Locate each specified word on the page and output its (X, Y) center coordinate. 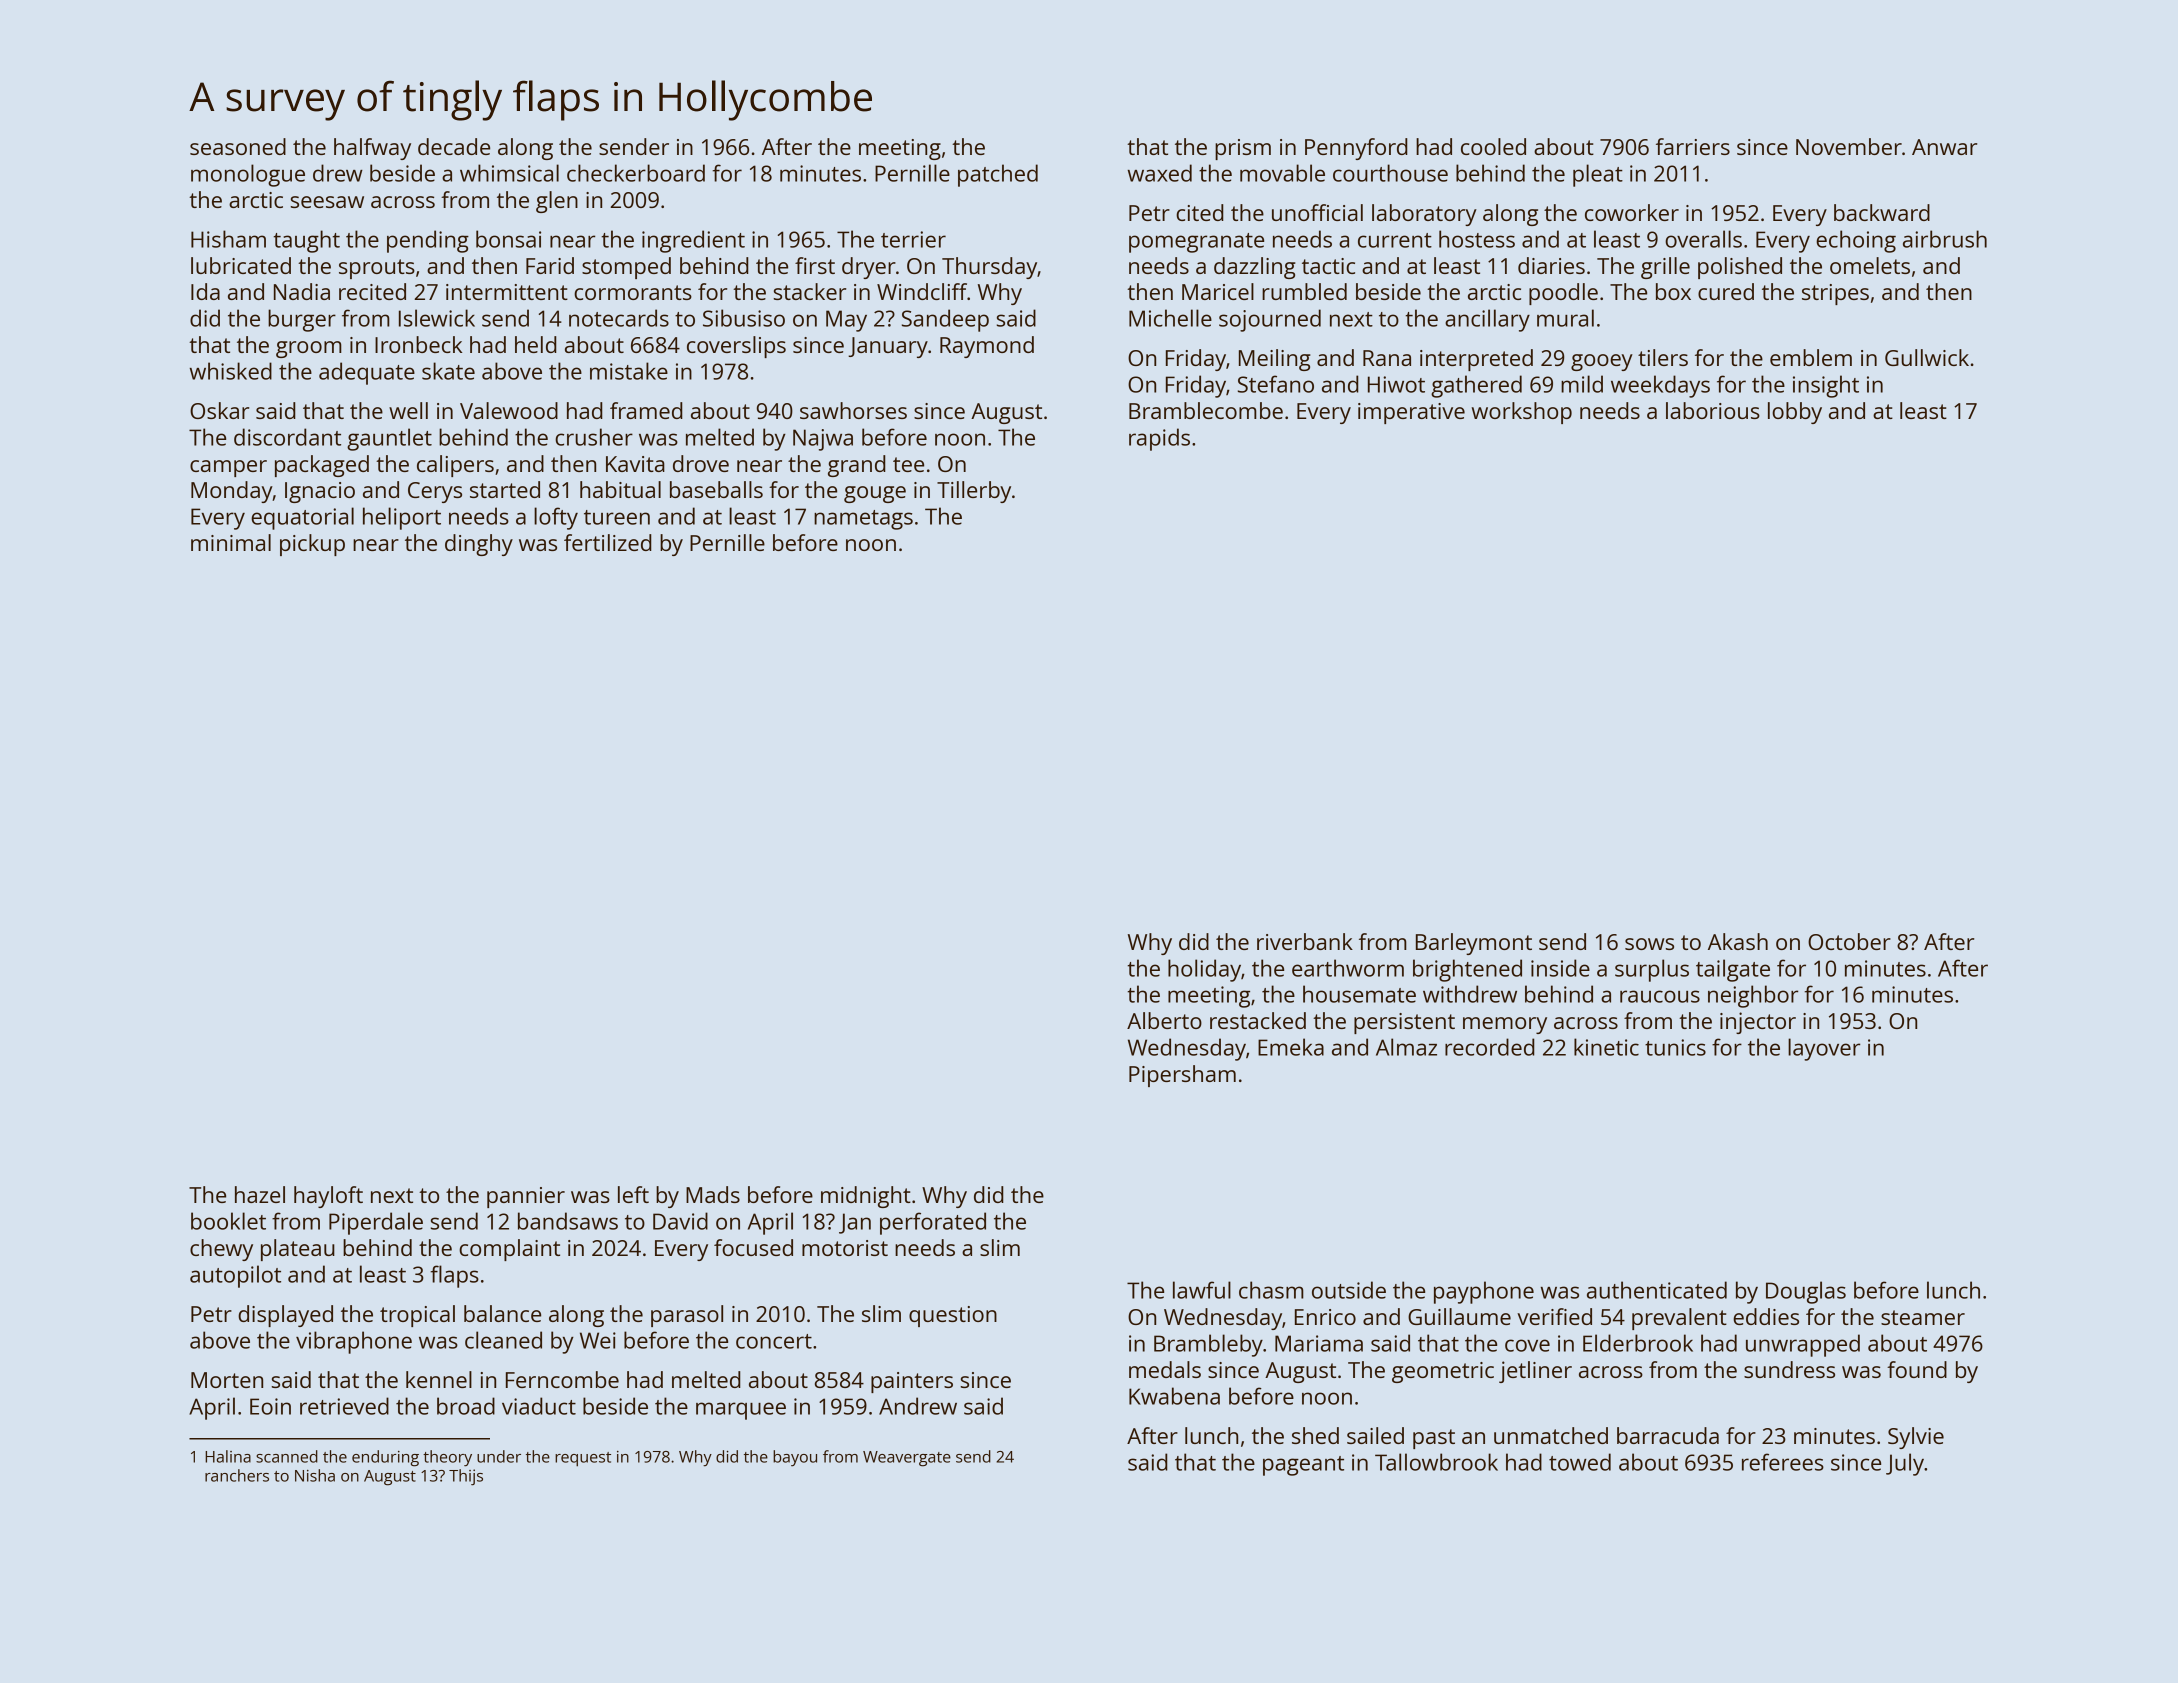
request (583, 1459)
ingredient (693, 241)
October (1849, 941)
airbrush (1945, 239)
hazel (260, 1194)
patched (998, 175)
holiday (1204, 970)
